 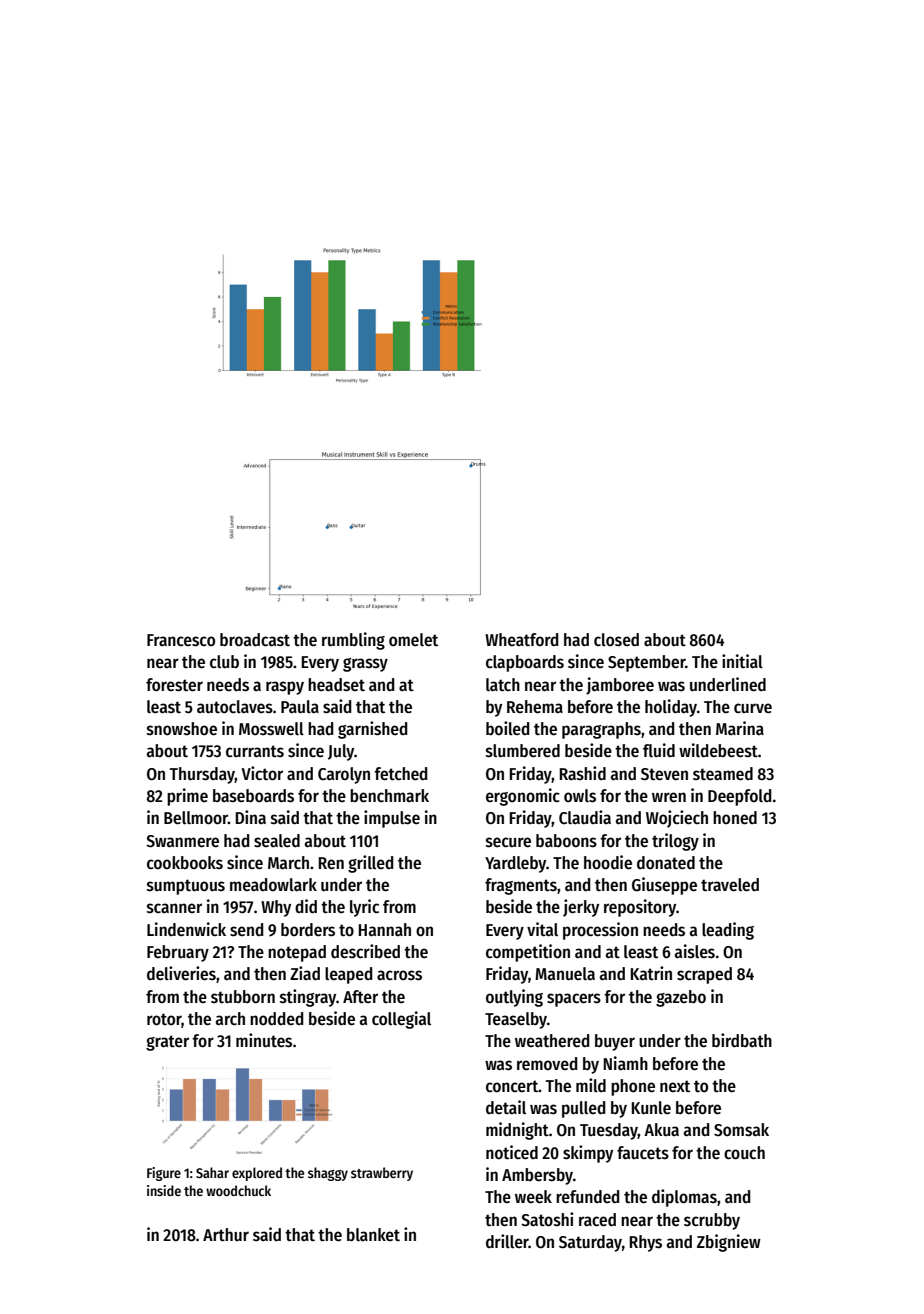 What do you see at coordinates (740, 797) in the screenshot?
I see `Deepfold` at bounding box center [740, 797].
